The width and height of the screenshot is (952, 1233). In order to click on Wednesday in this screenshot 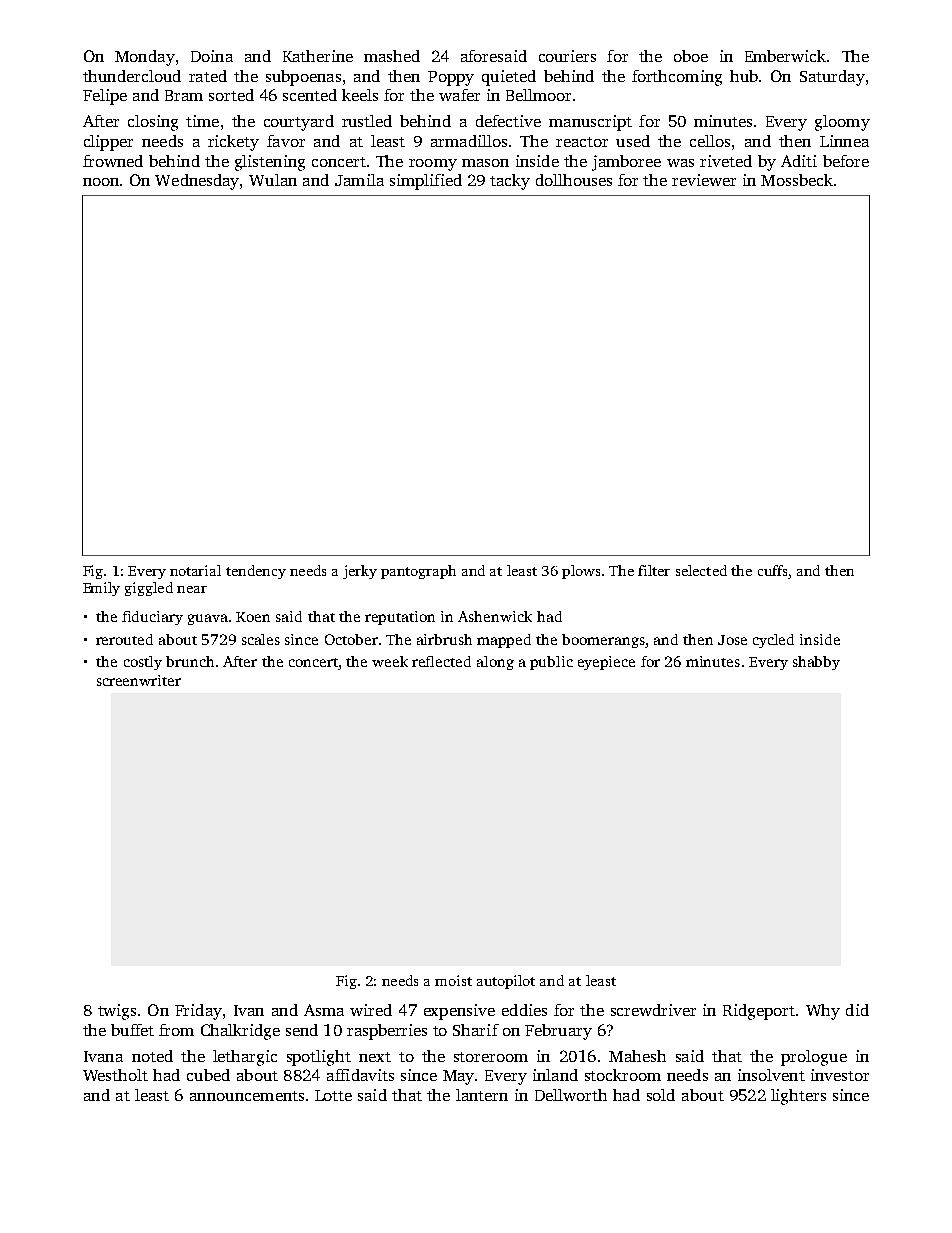, I will do `click(197, 182)`.
